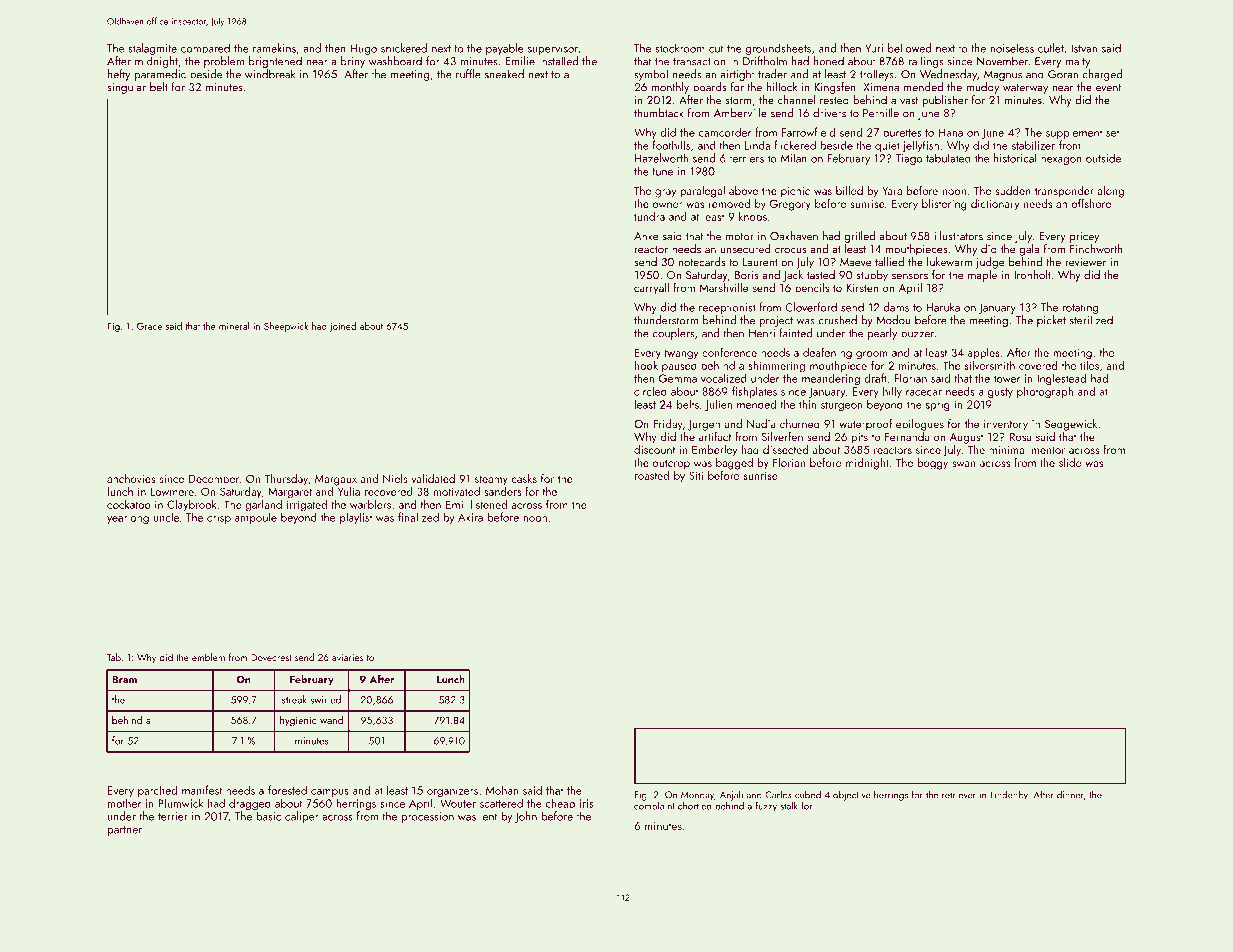  I want to click on Grace, so click(149, 326).
